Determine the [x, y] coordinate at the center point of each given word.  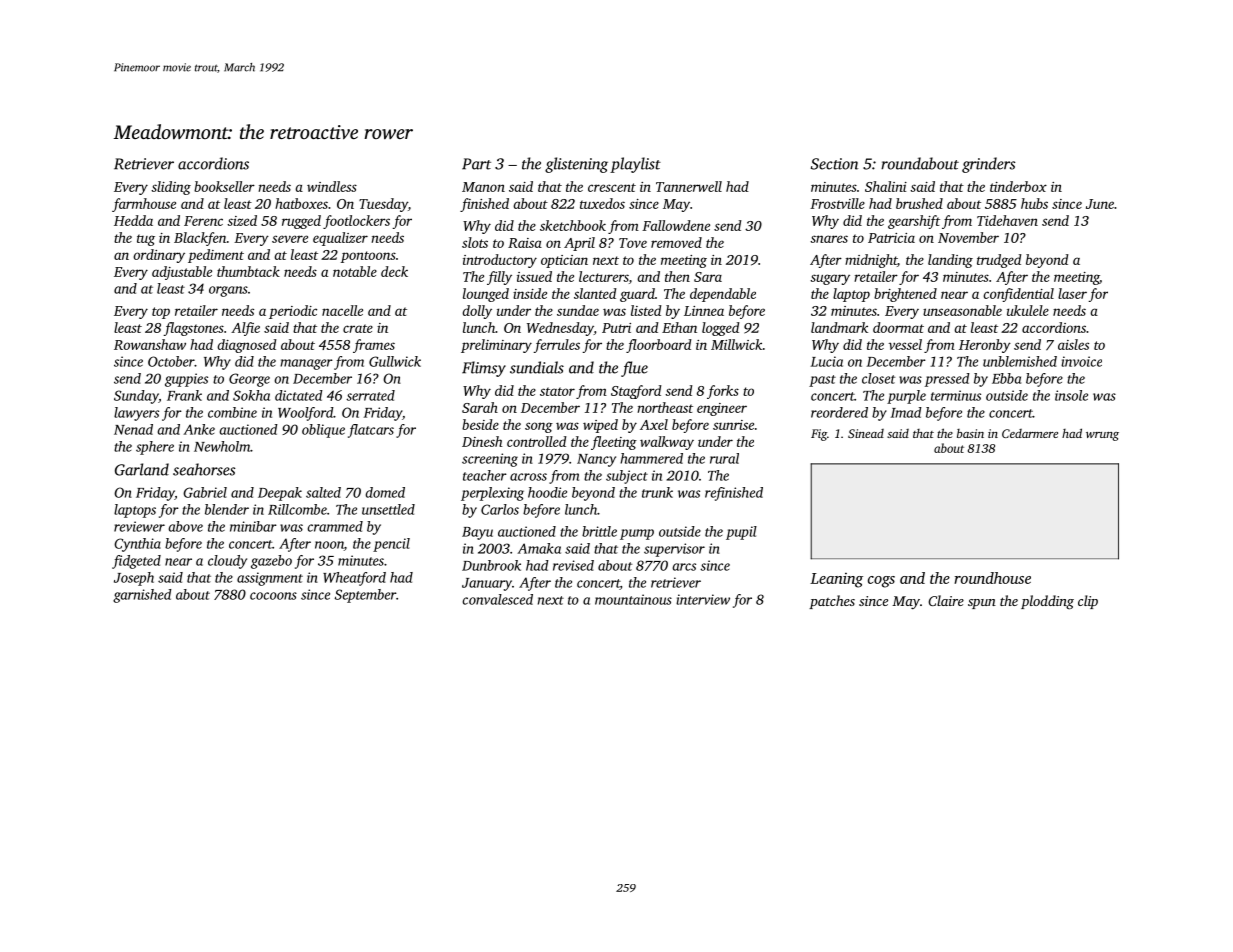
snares [829, 239]
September [365, 596]
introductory [500, 261]
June [1100, 204]
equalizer [340, 239]
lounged [486, 295]
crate [358, 328]
